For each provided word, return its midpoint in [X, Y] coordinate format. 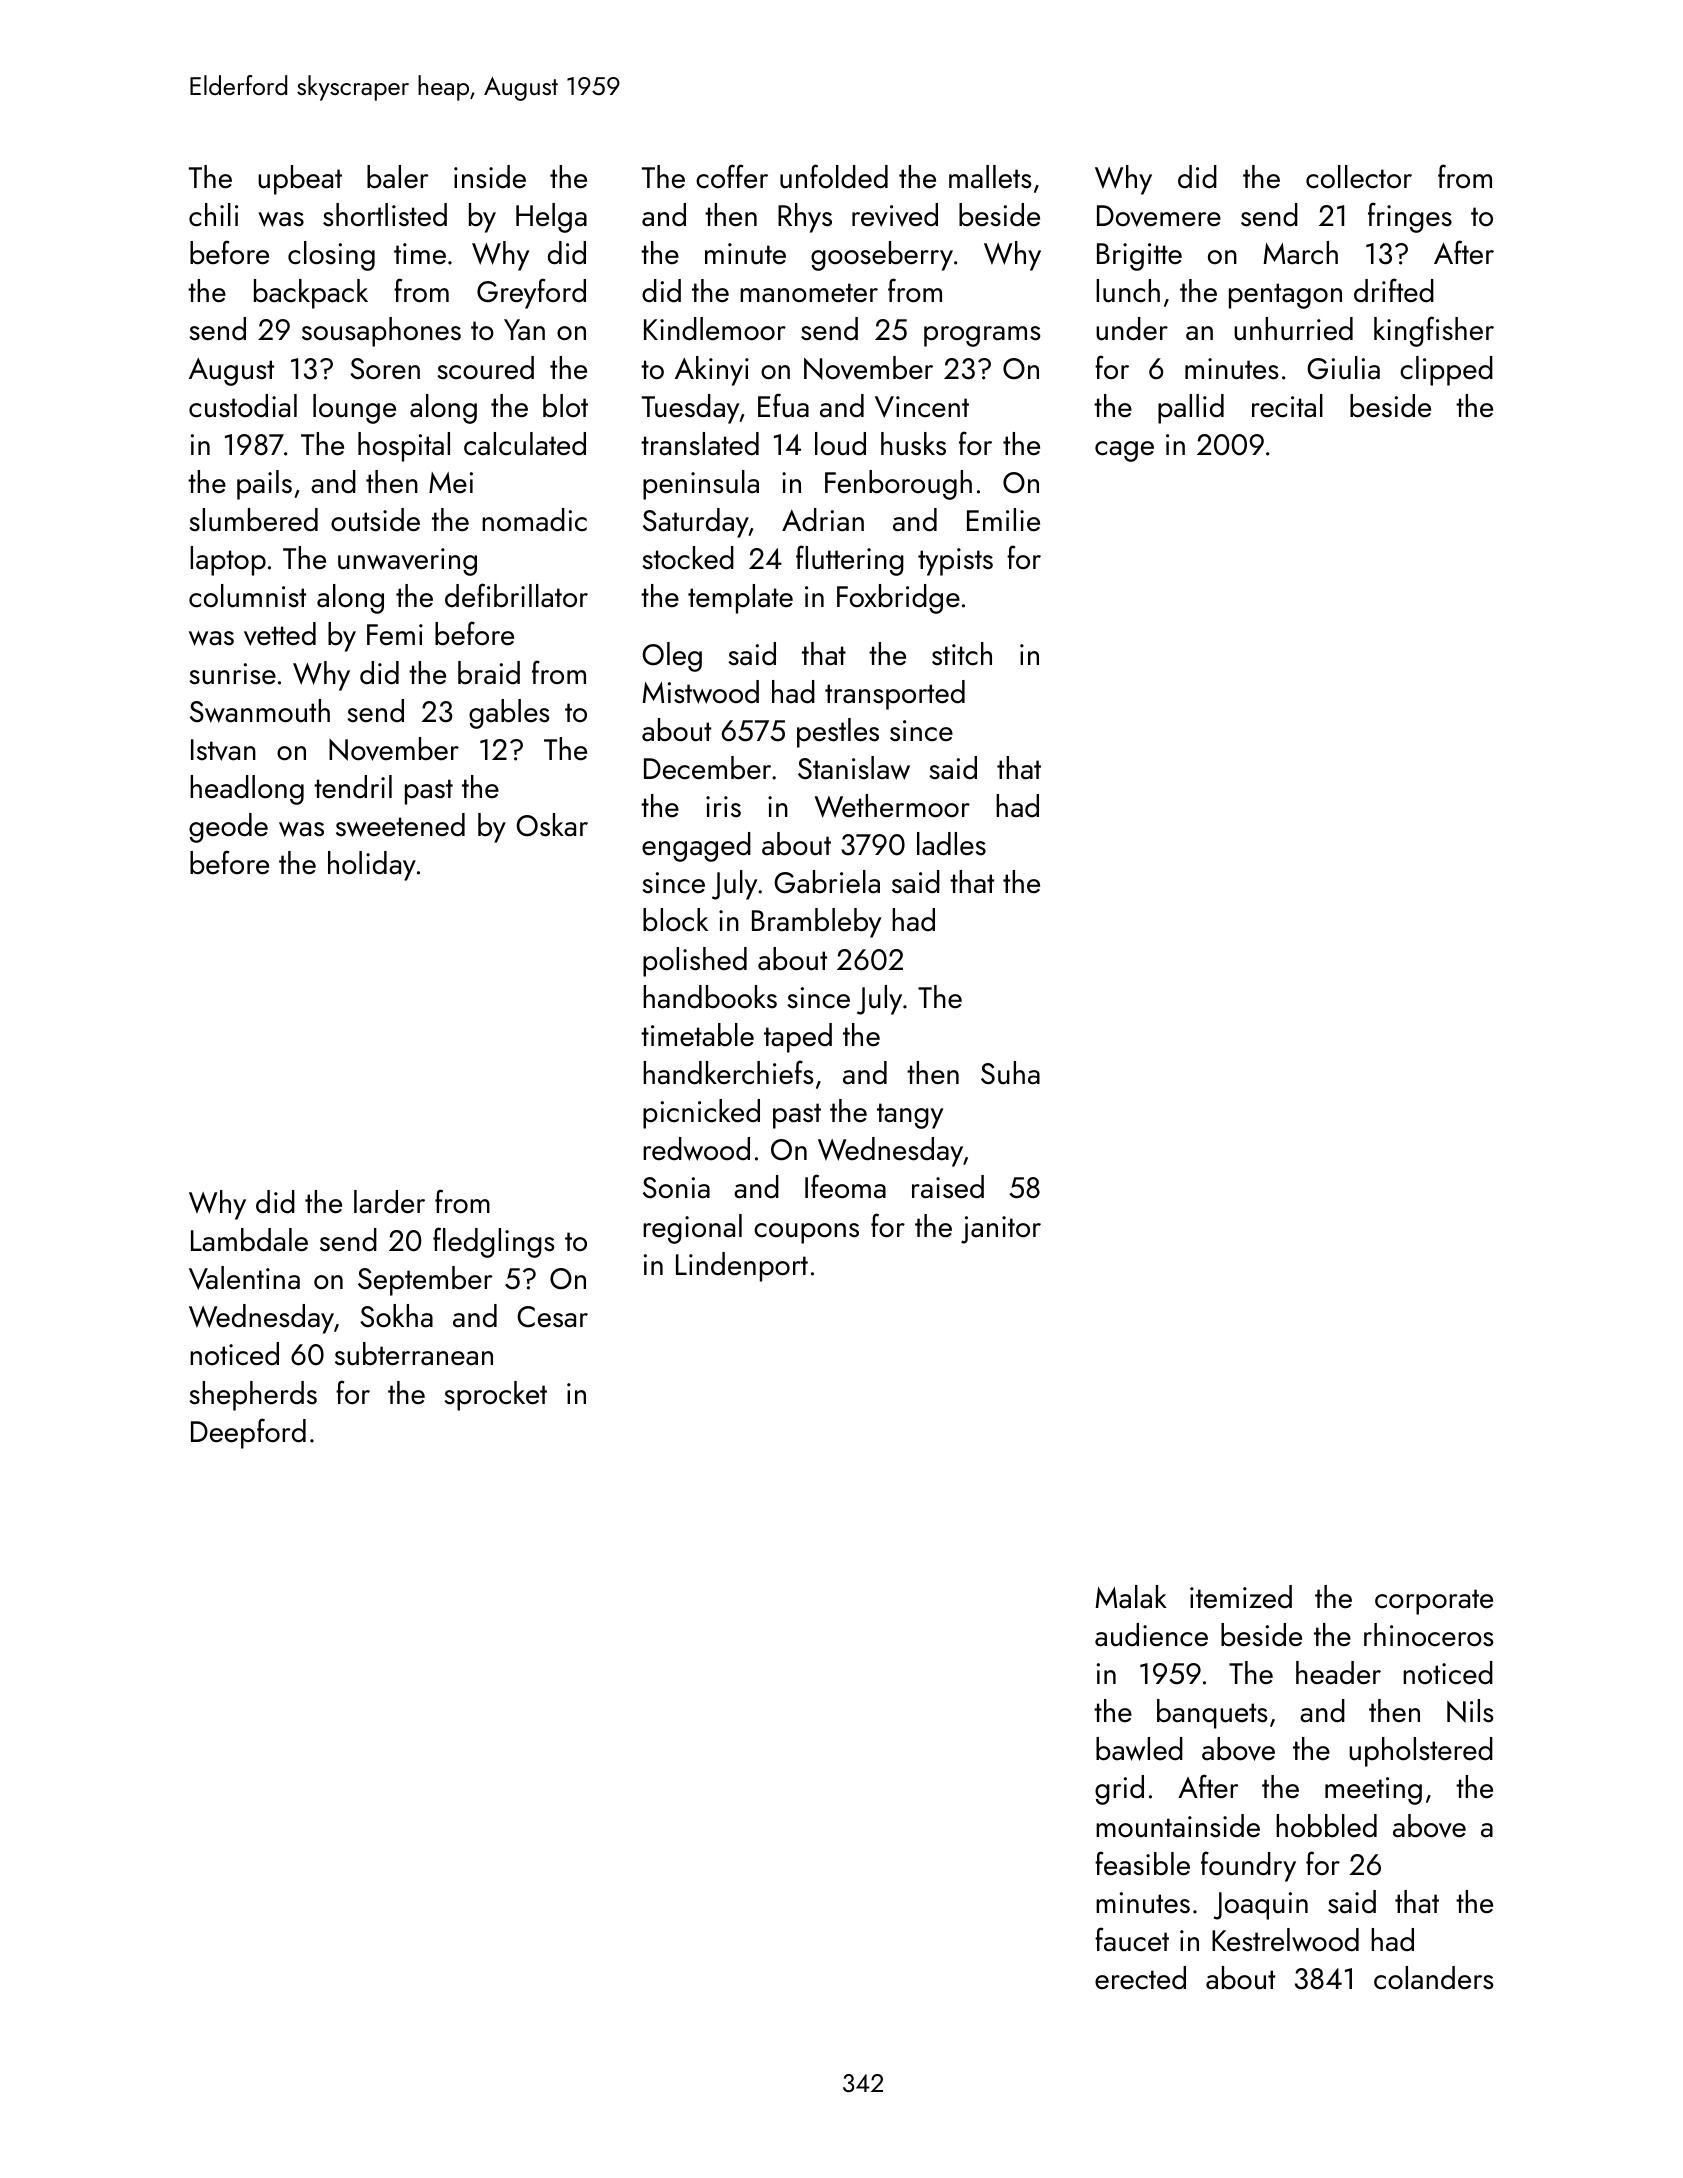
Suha [1010, 1073]
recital [1287, 406]
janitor [1001, 1230]
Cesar [552, 1317]
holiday [372, 866]
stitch [962, 654]
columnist [247, 596]
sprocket [495, 1396]
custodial [243, 406]
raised [948, 1187]
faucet [1132, 1939]
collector [1359, 177]
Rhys [805, 218]
